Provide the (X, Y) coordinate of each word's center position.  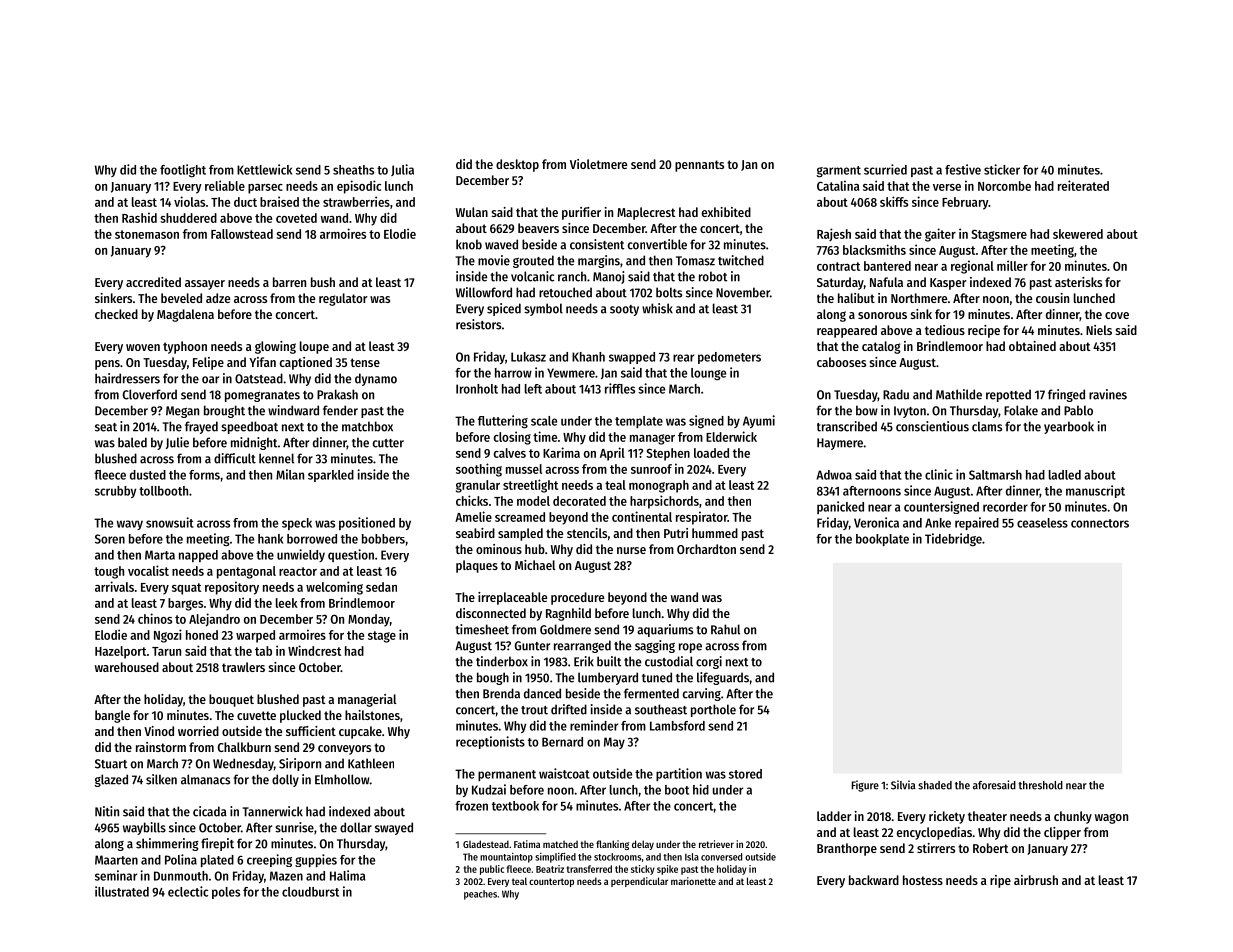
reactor (298, 571)
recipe (984, 331)
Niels (1099, 330)
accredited (153, 282)
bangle (112, 716)
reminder (594, 725)
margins (599, 261)
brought (224, 411)
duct (245, 202)
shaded (935, 785)
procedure (577, 598)
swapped (632, 358)
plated (217, 861)
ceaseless (1042, 523)
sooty (624, 310)
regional (972, 267)
